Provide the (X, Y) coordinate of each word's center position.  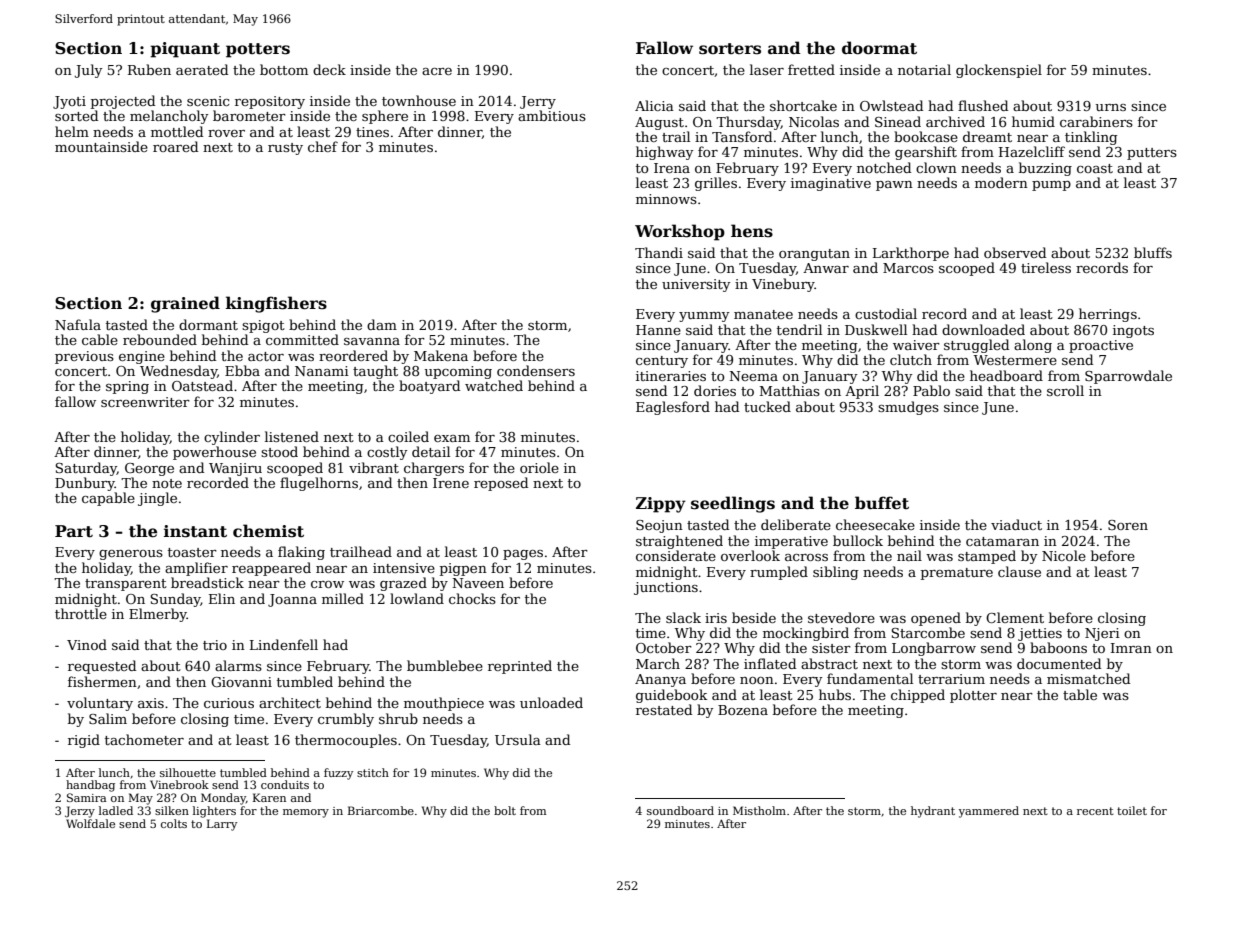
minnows (666, 199)
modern (1001, 182)
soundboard (680, 810)
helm (72, 131)
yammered (989, 812)
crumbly (346, 720)
